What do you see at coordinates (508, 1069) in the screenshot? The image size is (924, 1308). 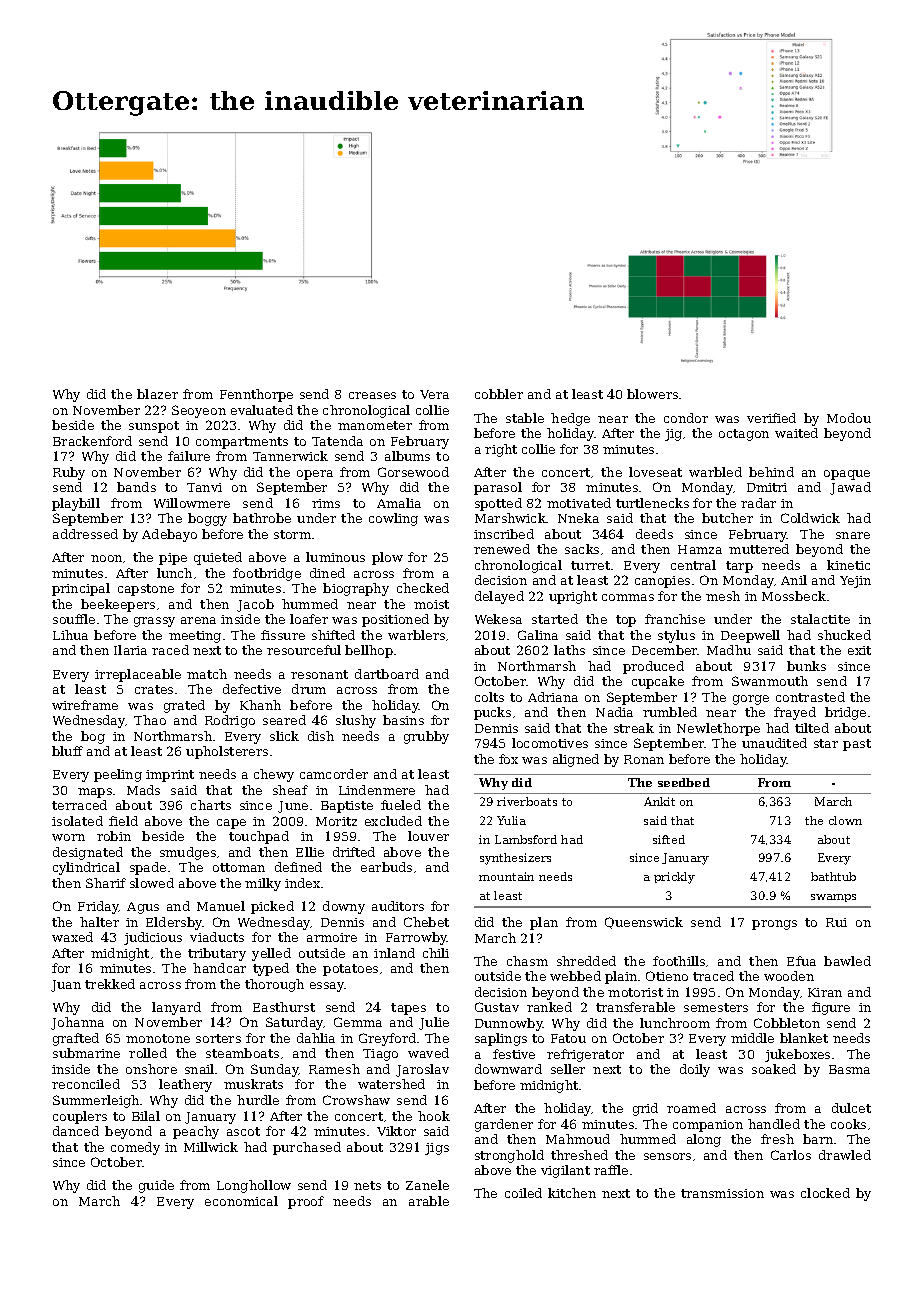 I see `downward` at bounding box center [508, 1069].
